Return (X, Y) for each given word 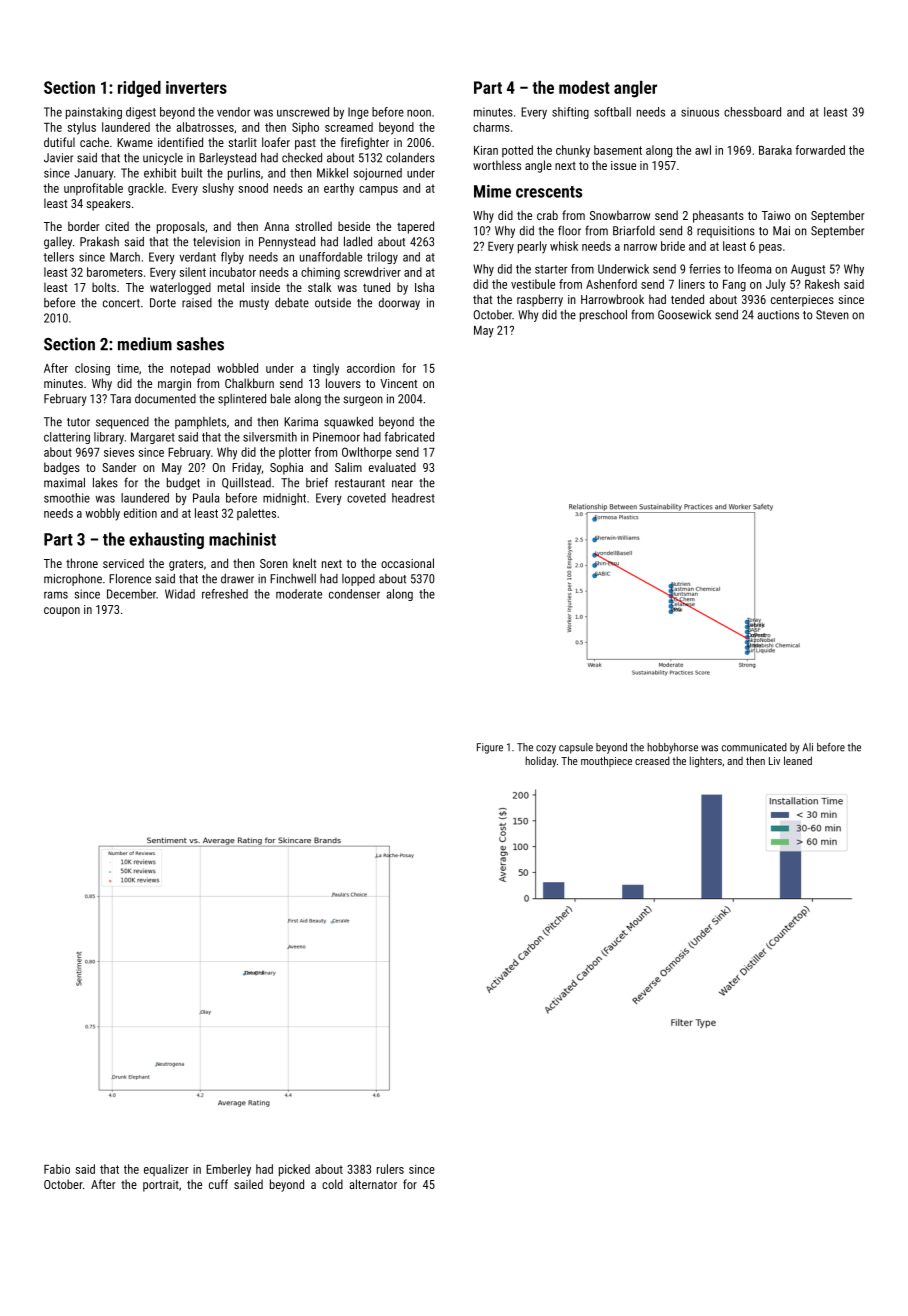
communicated (754, 747)
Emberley (228, 1170)
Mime (492, 191)
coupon (62, 612)
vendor (234, 112)
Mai (781, 231)
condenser (354, 594)
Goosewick (684, 315)
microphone (73, 580)
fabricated (409, 437)
